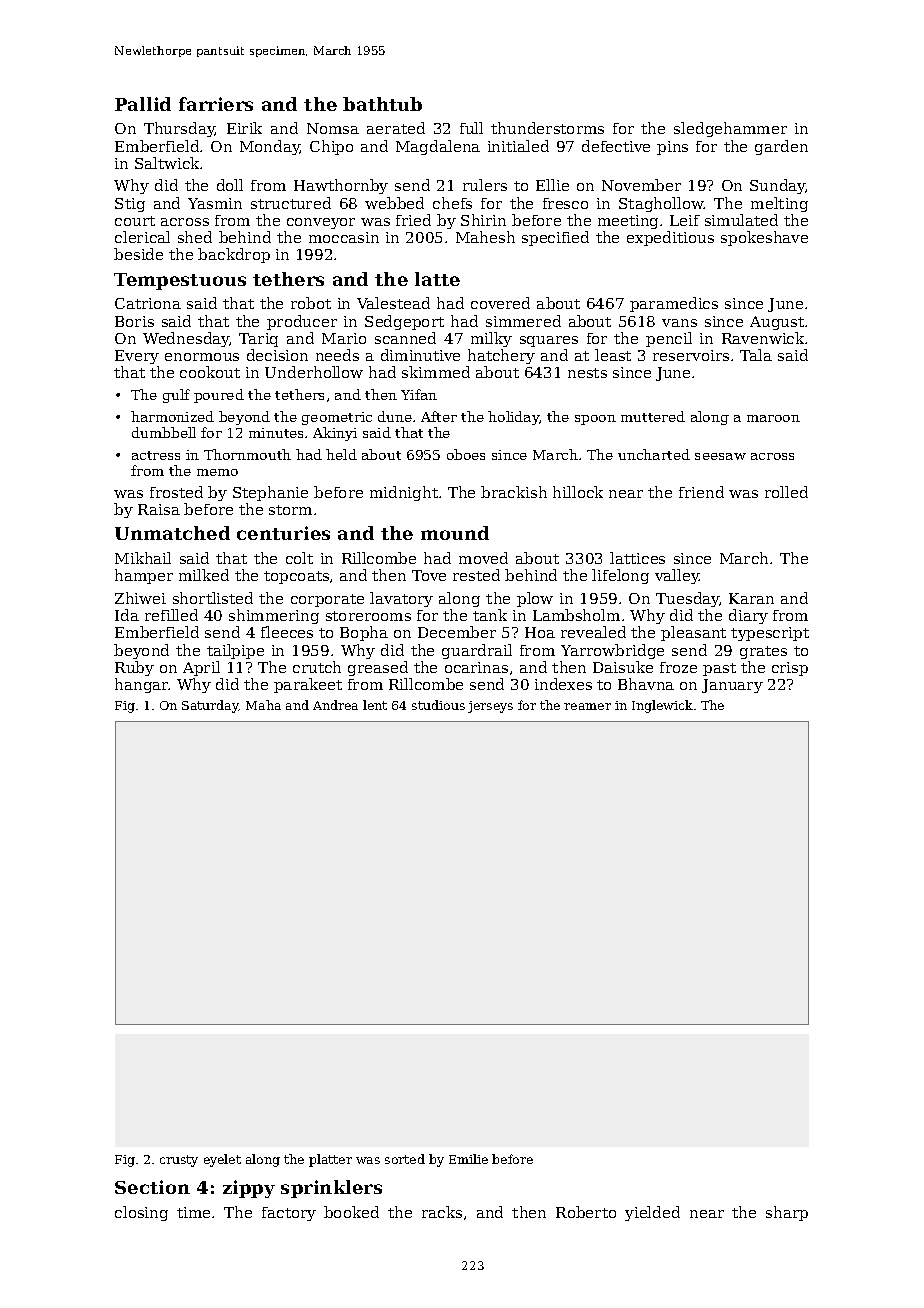 The image size is (924, 1308). Describe the element at coordinates (513, 418) in the screenshot. I see `holiday` at that location.
